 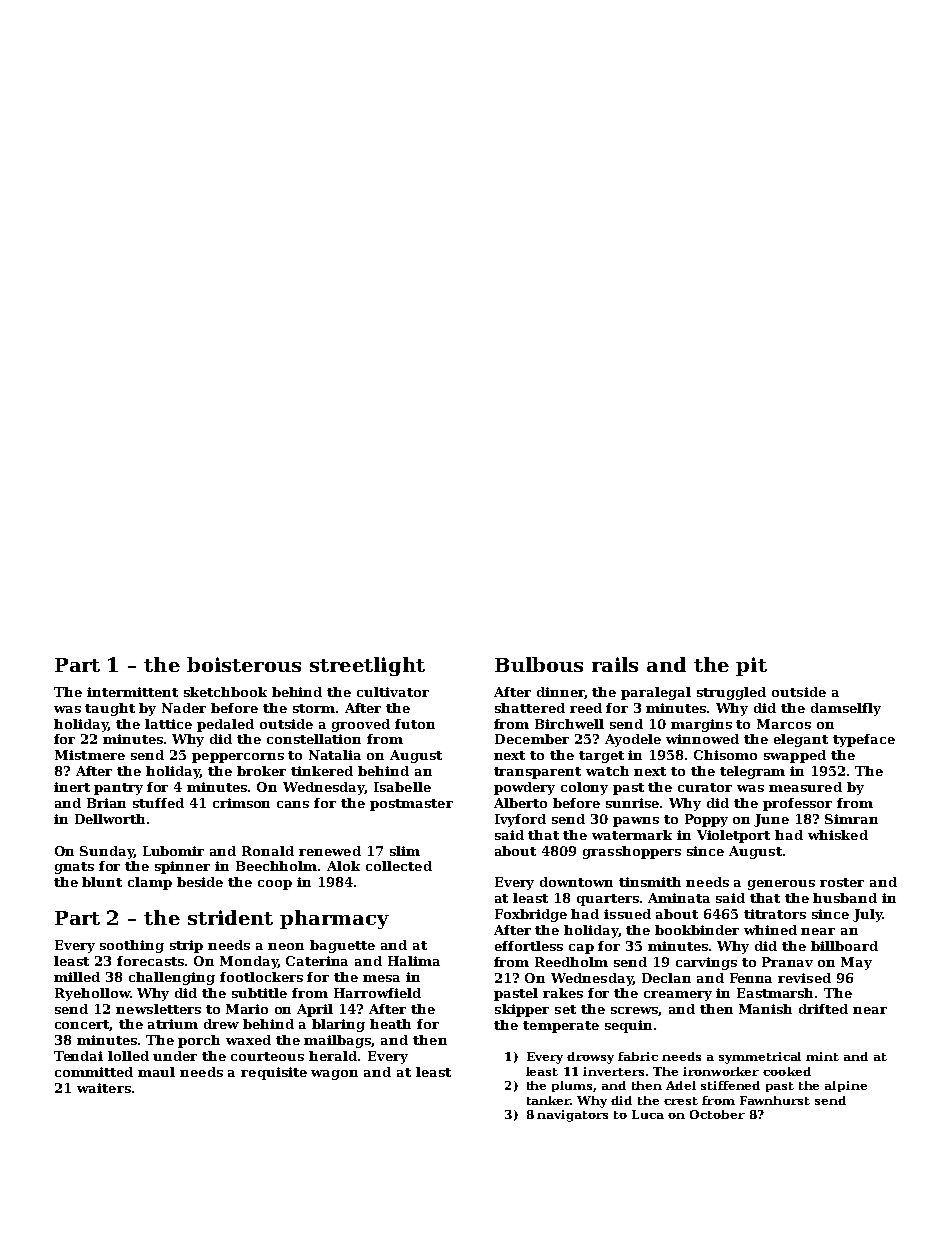 What do you see at coordinates (367, 666) in the screenshot?
I see `streetlight` at bounding box center [367, 666].
